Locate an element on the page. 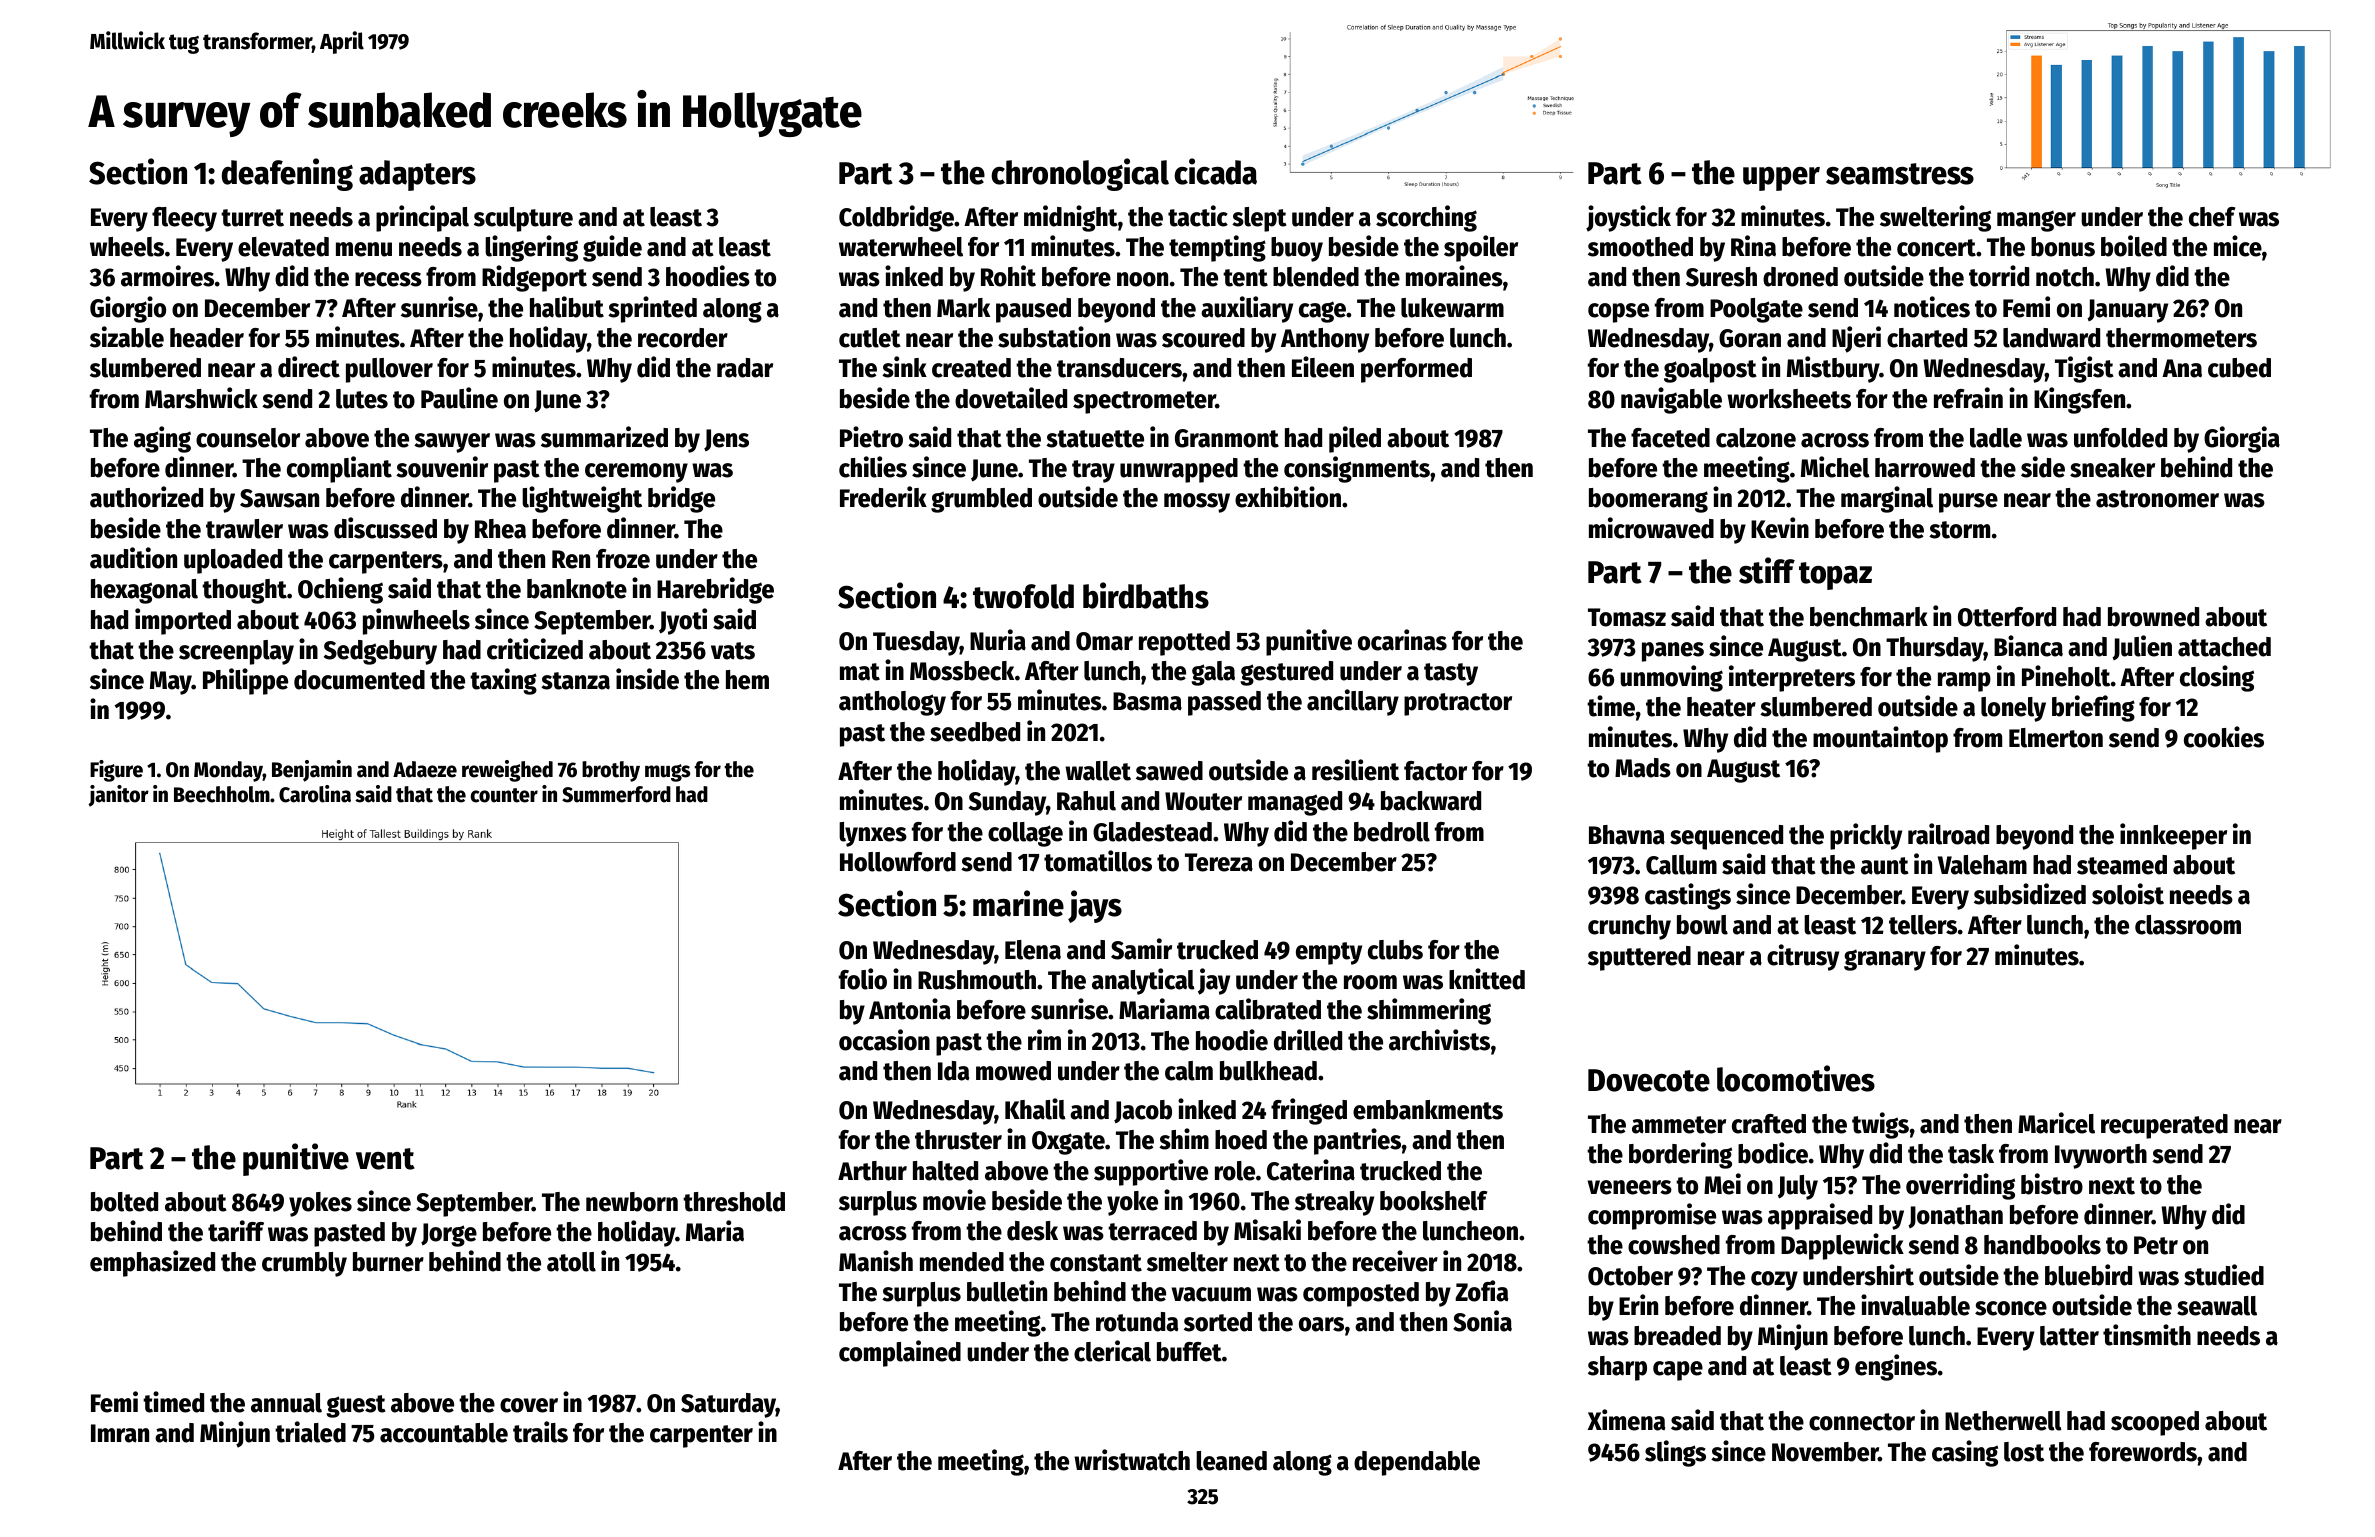 The height and width of the document is (1537, 2375). bedroll is located at coordinates (1392, 832).
